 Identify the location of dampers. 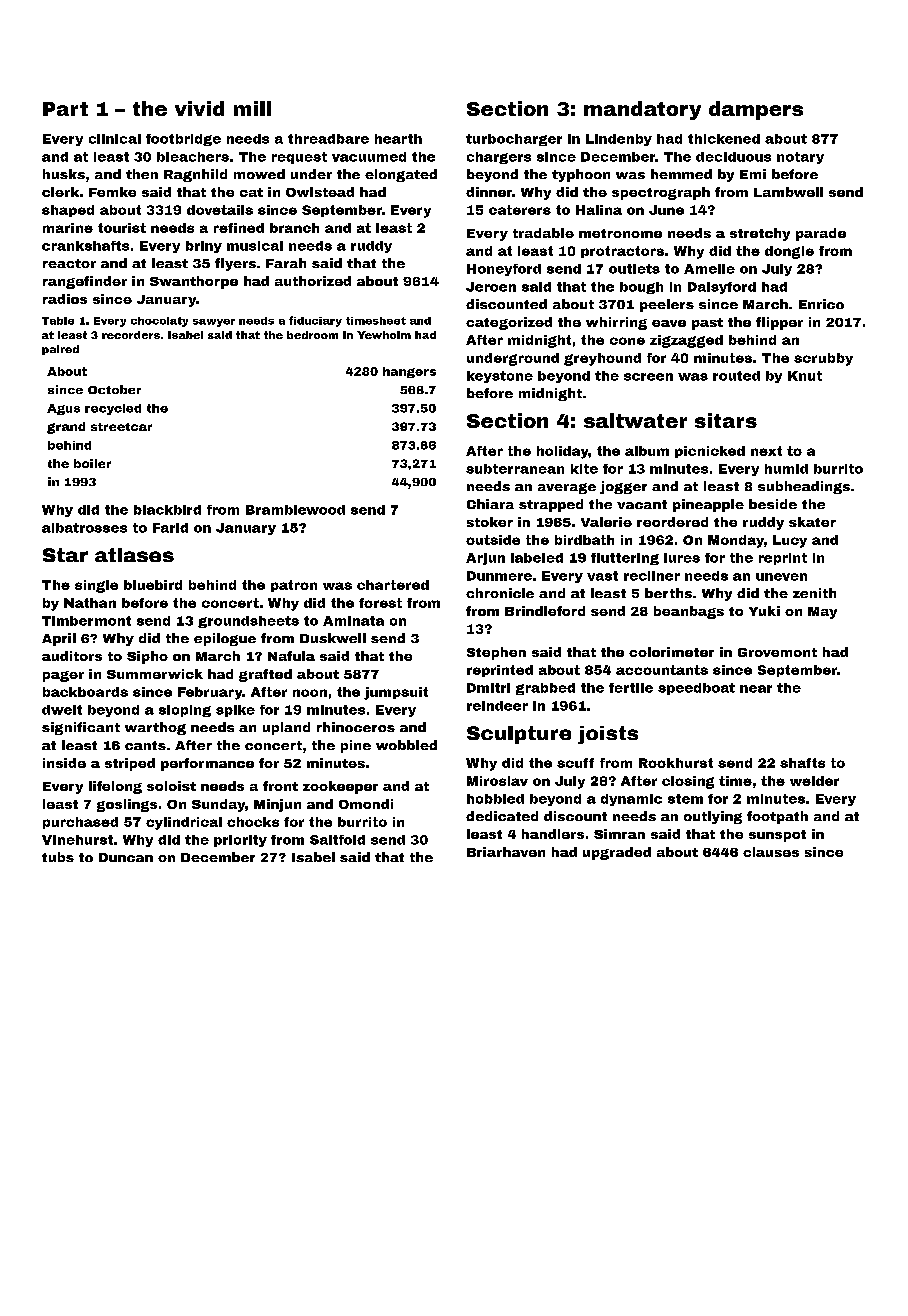
(756, 110).
